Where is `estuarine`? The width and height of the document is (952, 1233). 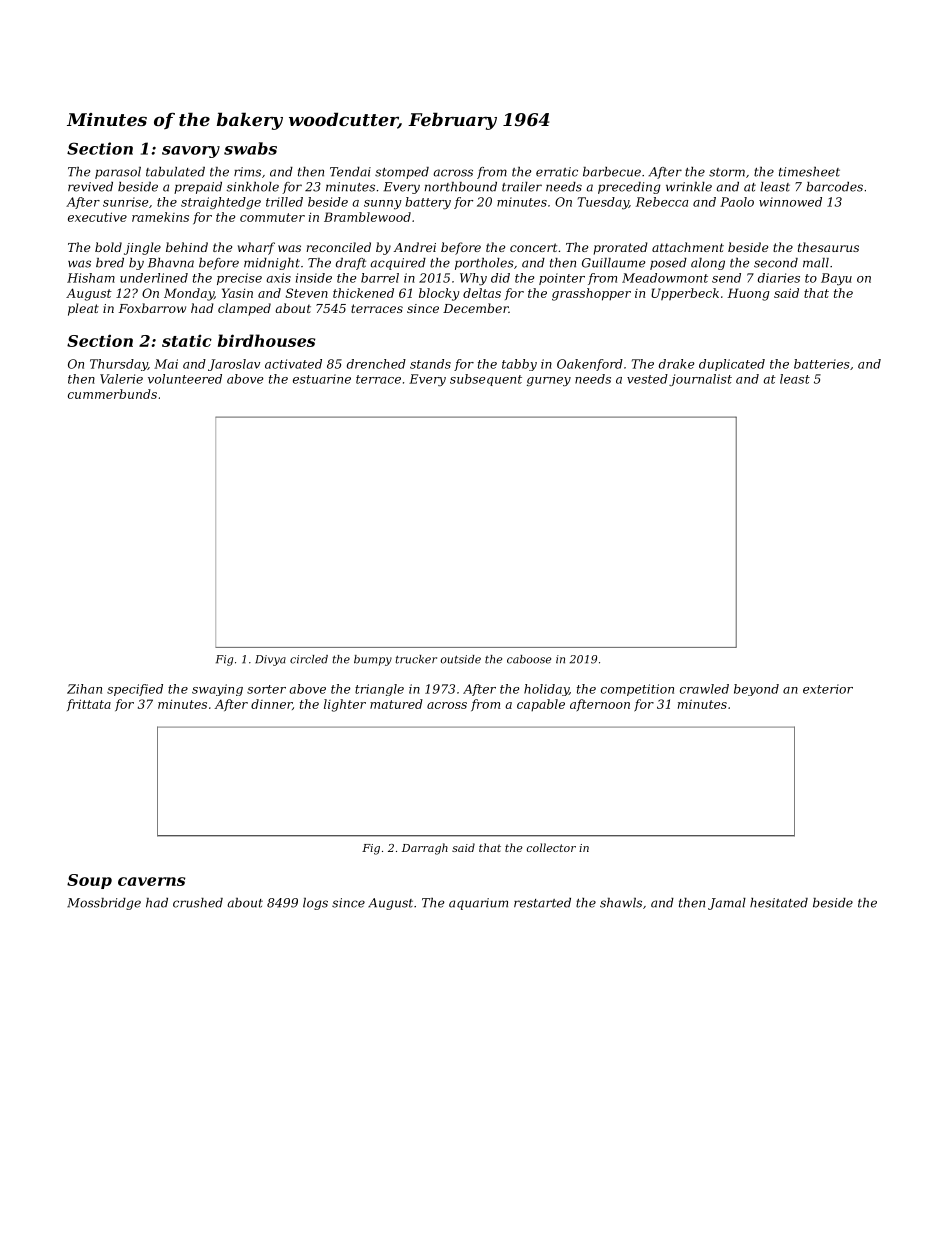 estuarine is located at coordinates (322, 379).
